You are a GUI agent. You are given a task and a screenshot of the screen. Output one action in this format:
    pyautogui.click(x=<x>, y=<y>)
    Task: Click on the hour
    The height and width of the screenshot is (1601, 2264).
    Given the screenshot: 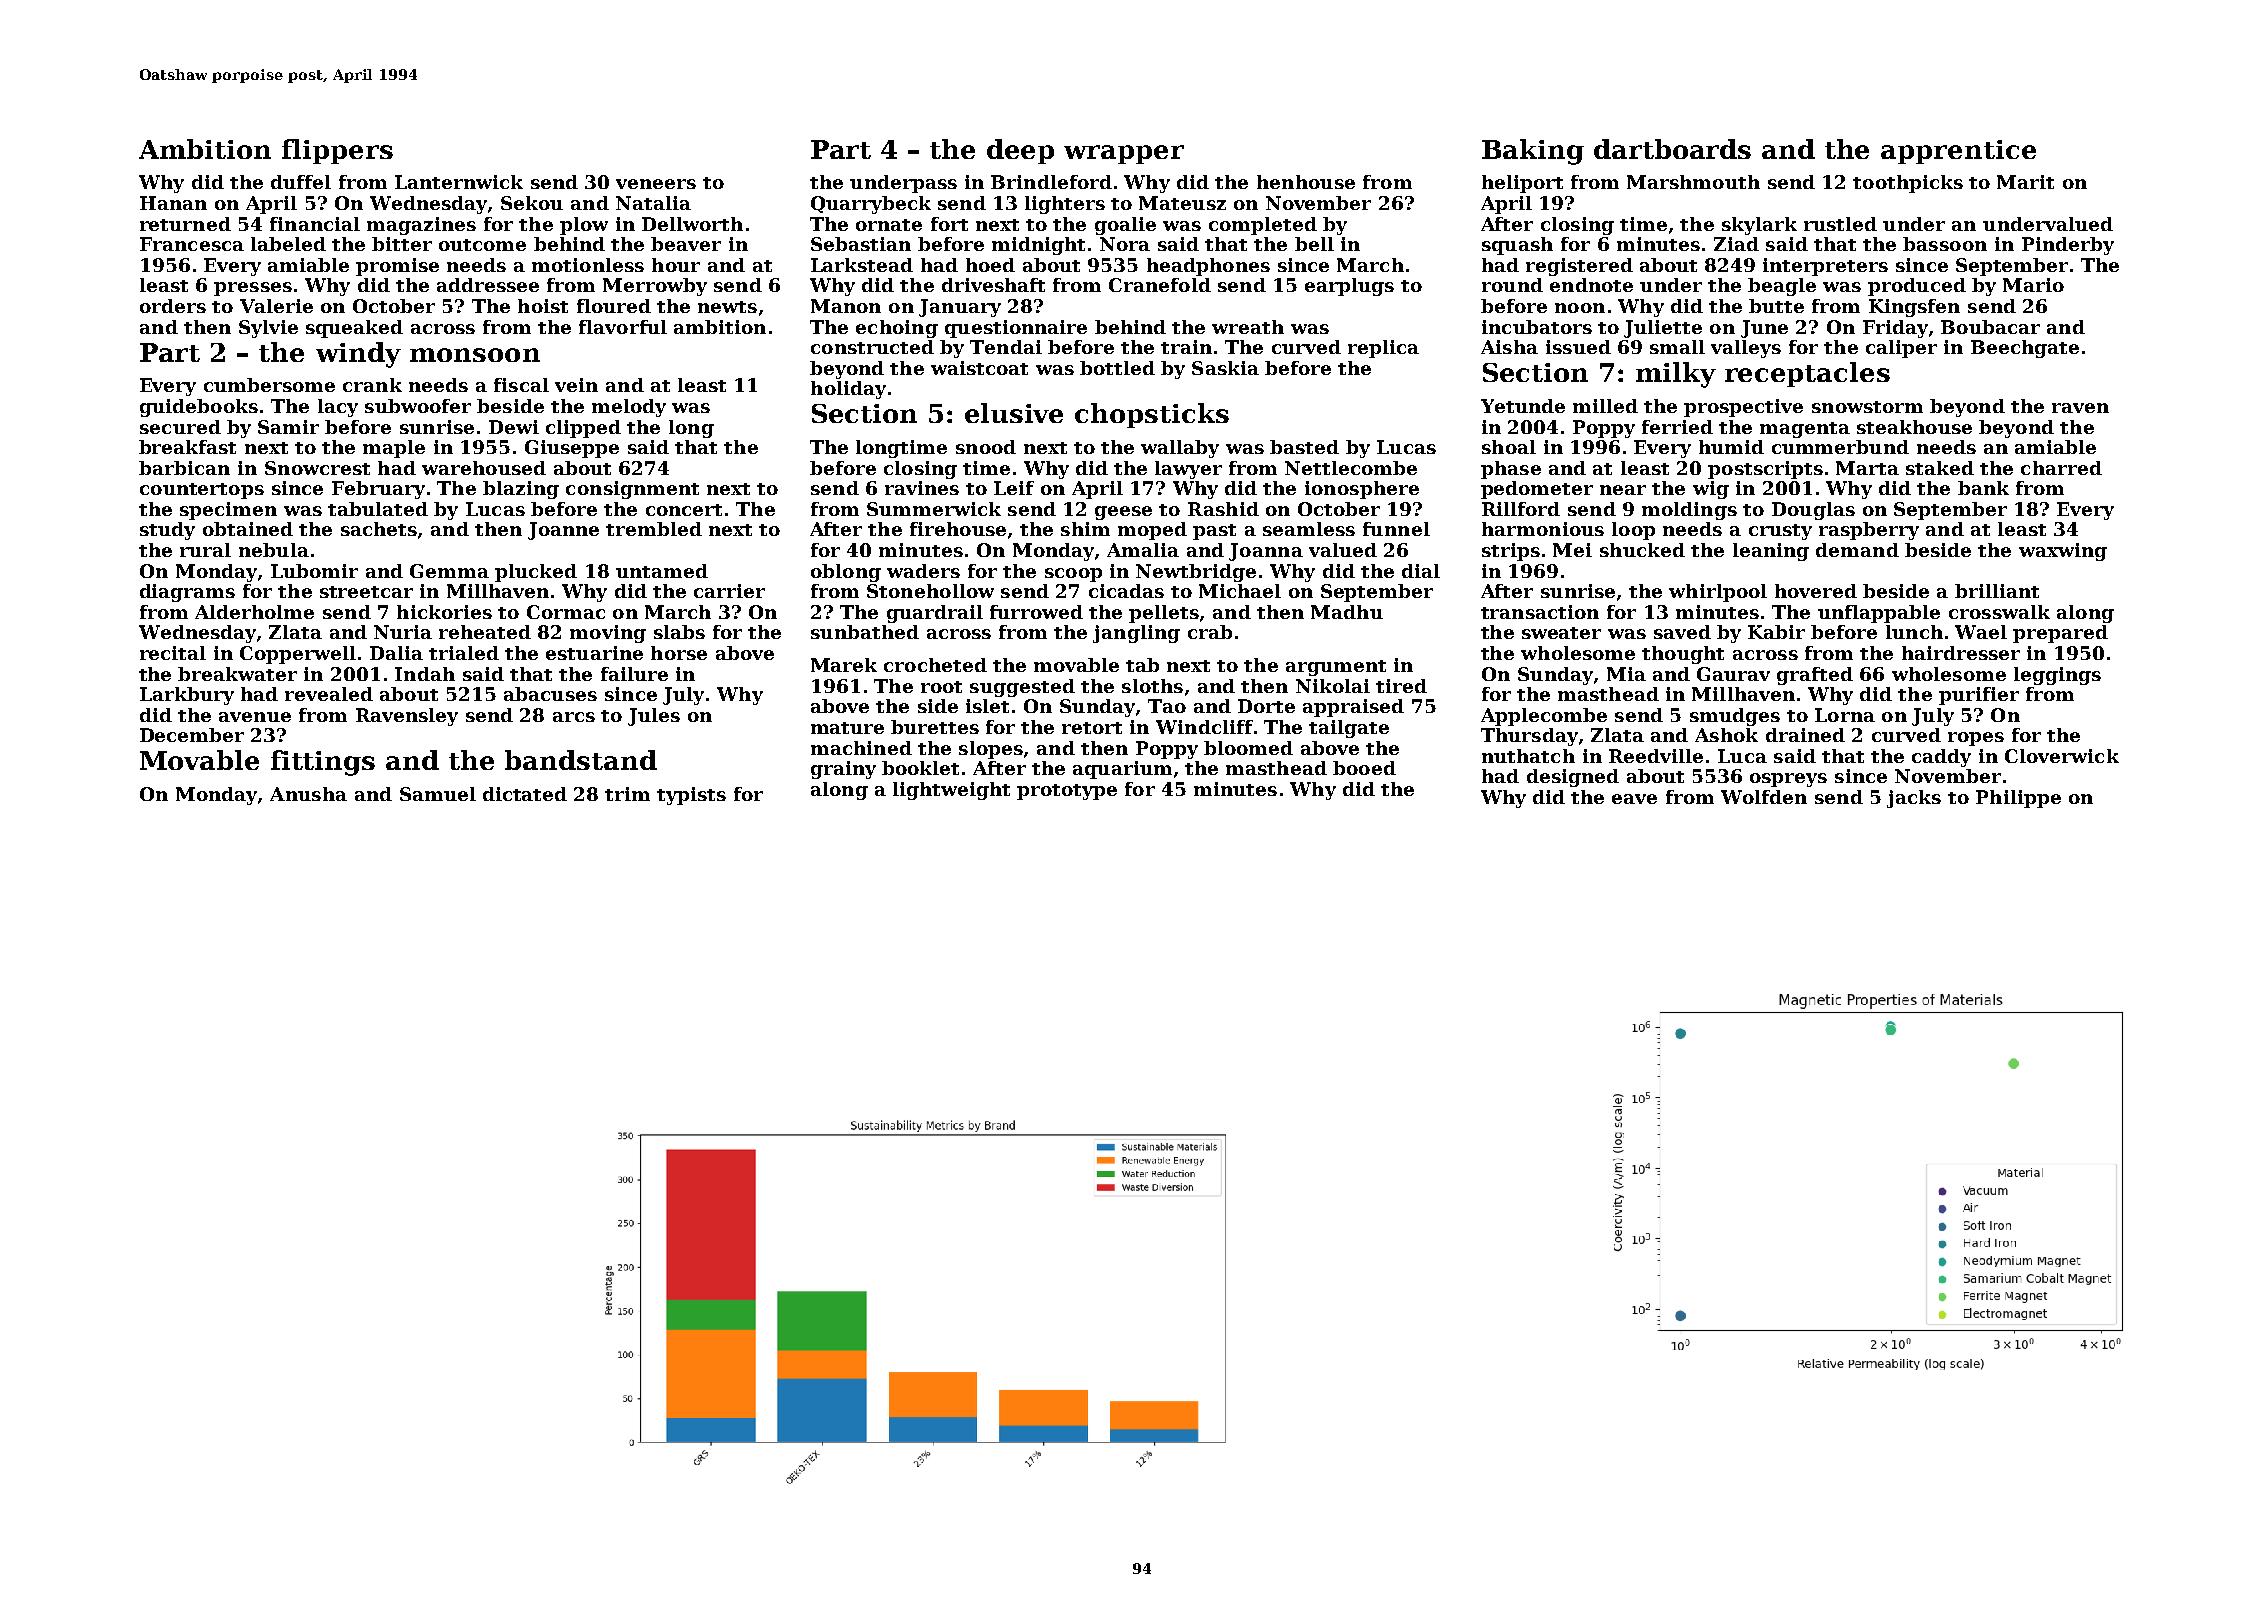 What is the action you would take?
    pyautogui.click(x=676, y=265)
